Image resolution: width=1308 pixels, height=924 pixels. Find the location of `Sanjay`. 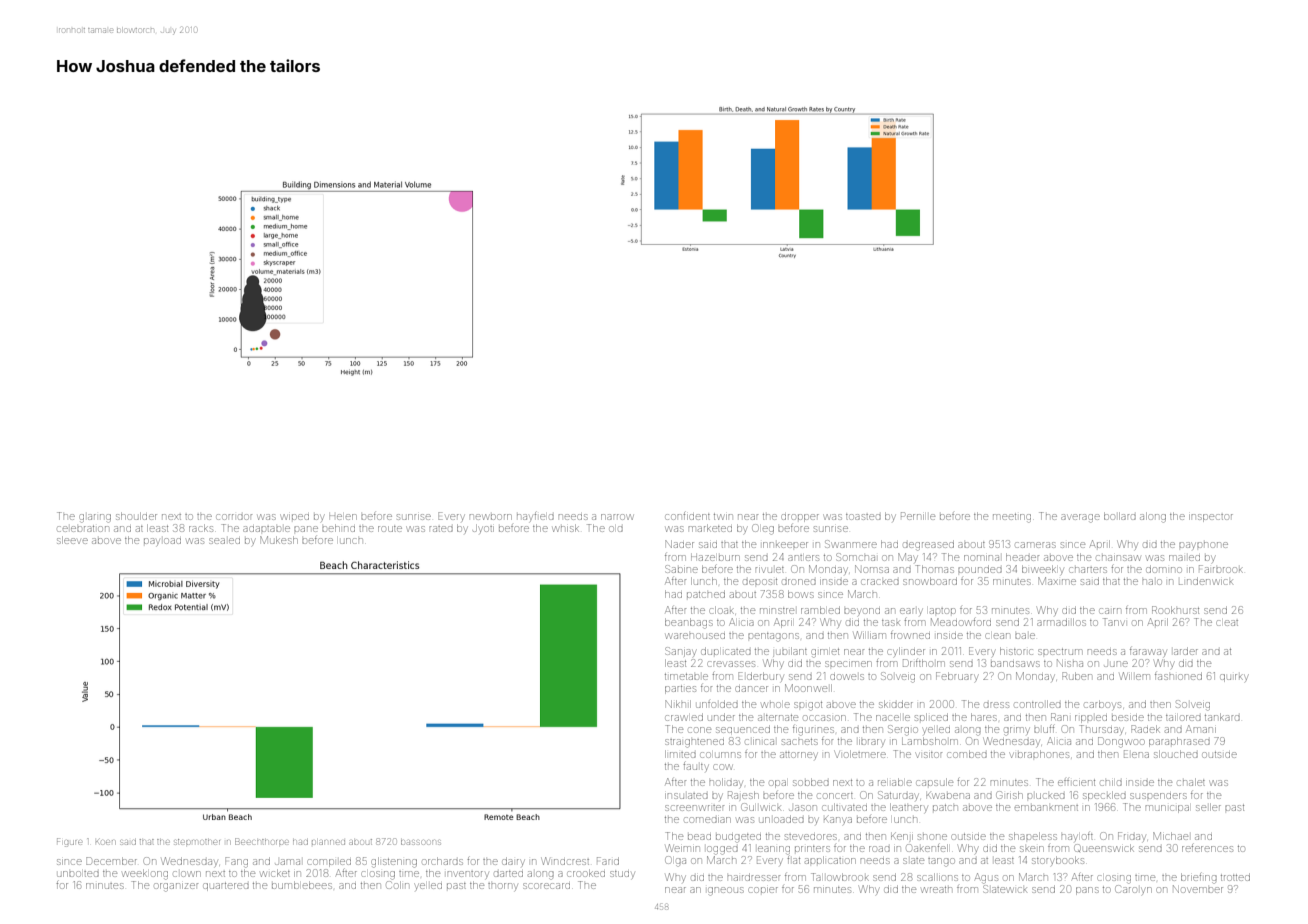

Sanjay is located at coordinates (681, 652).
